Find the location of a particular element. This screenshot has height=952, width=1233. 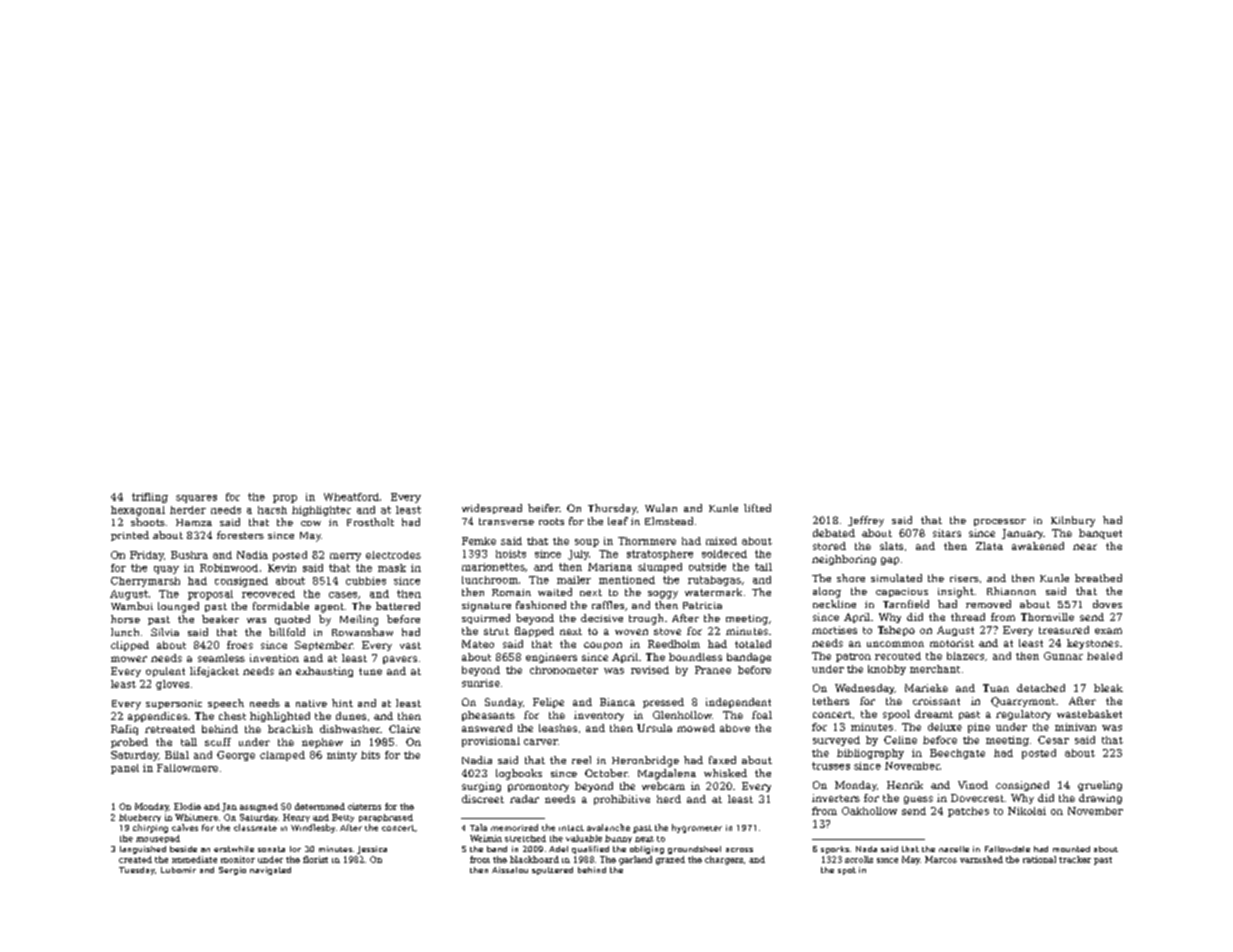

minty is located at coordinates (342, 756).
